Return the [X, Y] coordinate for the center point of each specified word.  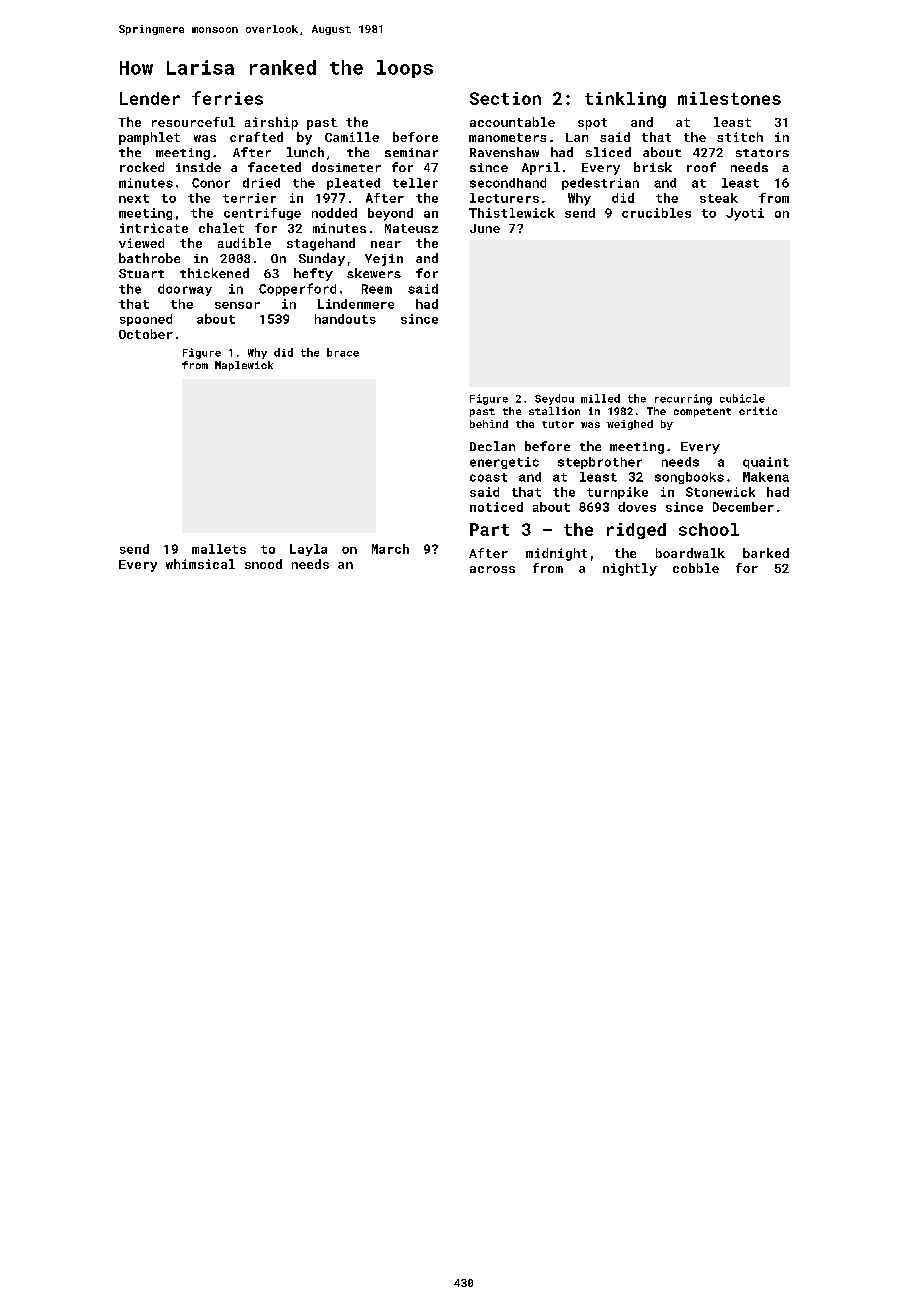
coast [488, 477]
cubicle [742, 398]
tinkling [625, 100]
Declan [492, 446]
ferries [227, 98]
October [146, 334]
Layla [308, 550]
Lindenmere [356, 304]
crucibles [656, 213]
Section [505, 98]
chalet [221, 228]
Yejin [384, 260]
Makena [766, 477]
